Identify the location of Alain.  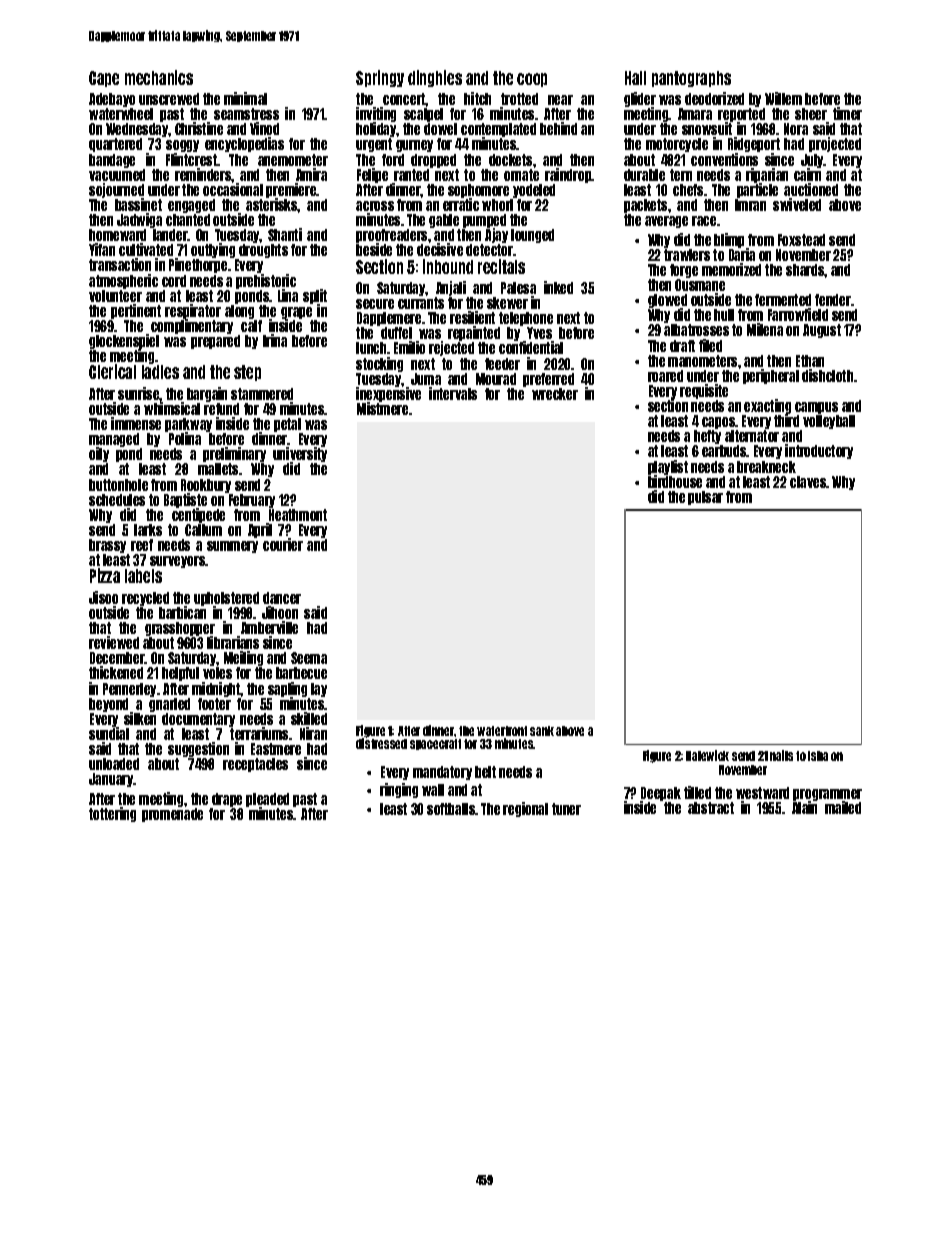
(804, 807).
